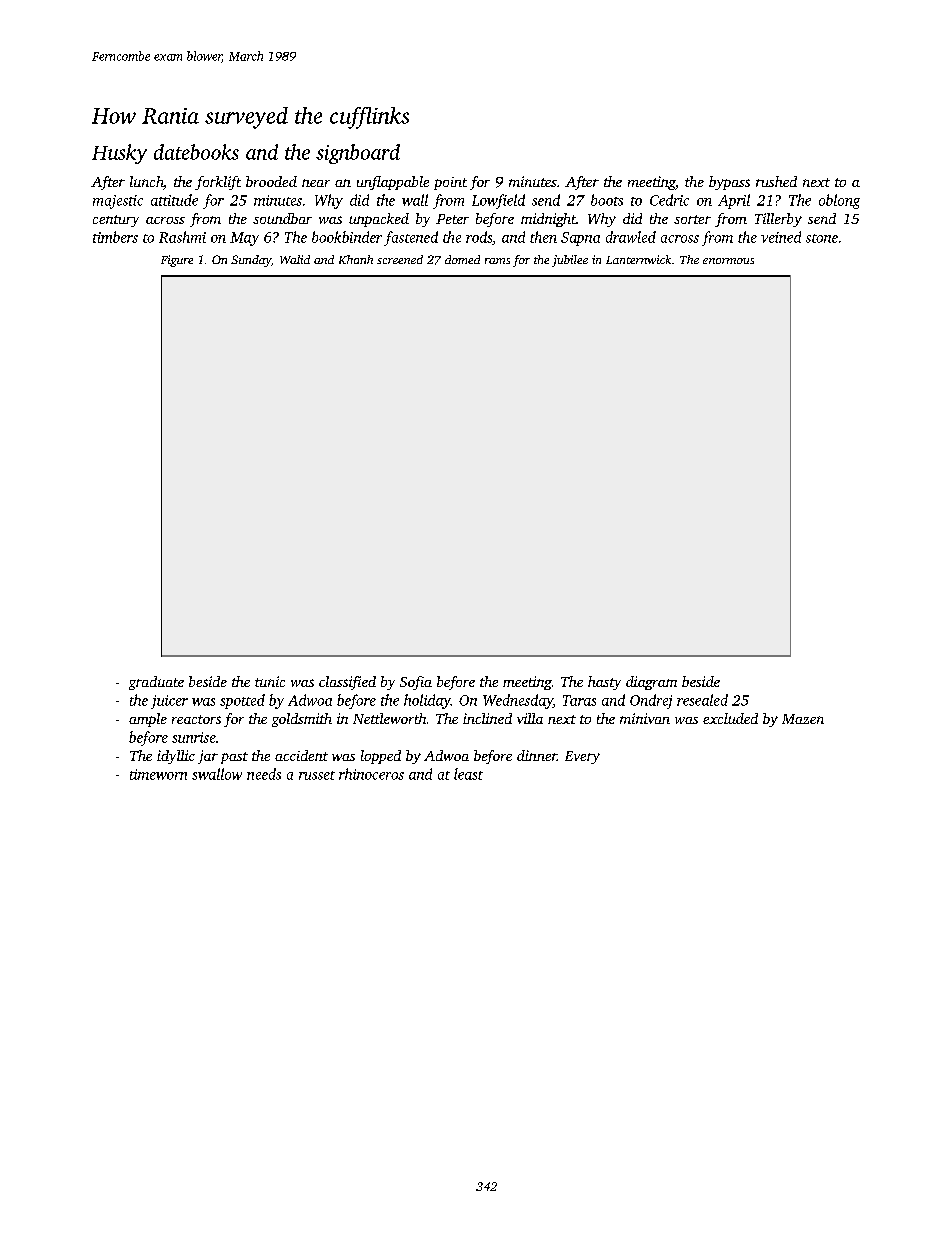 This image has width=952, height=1233. I want to click on rushed, so click(776, 181).
